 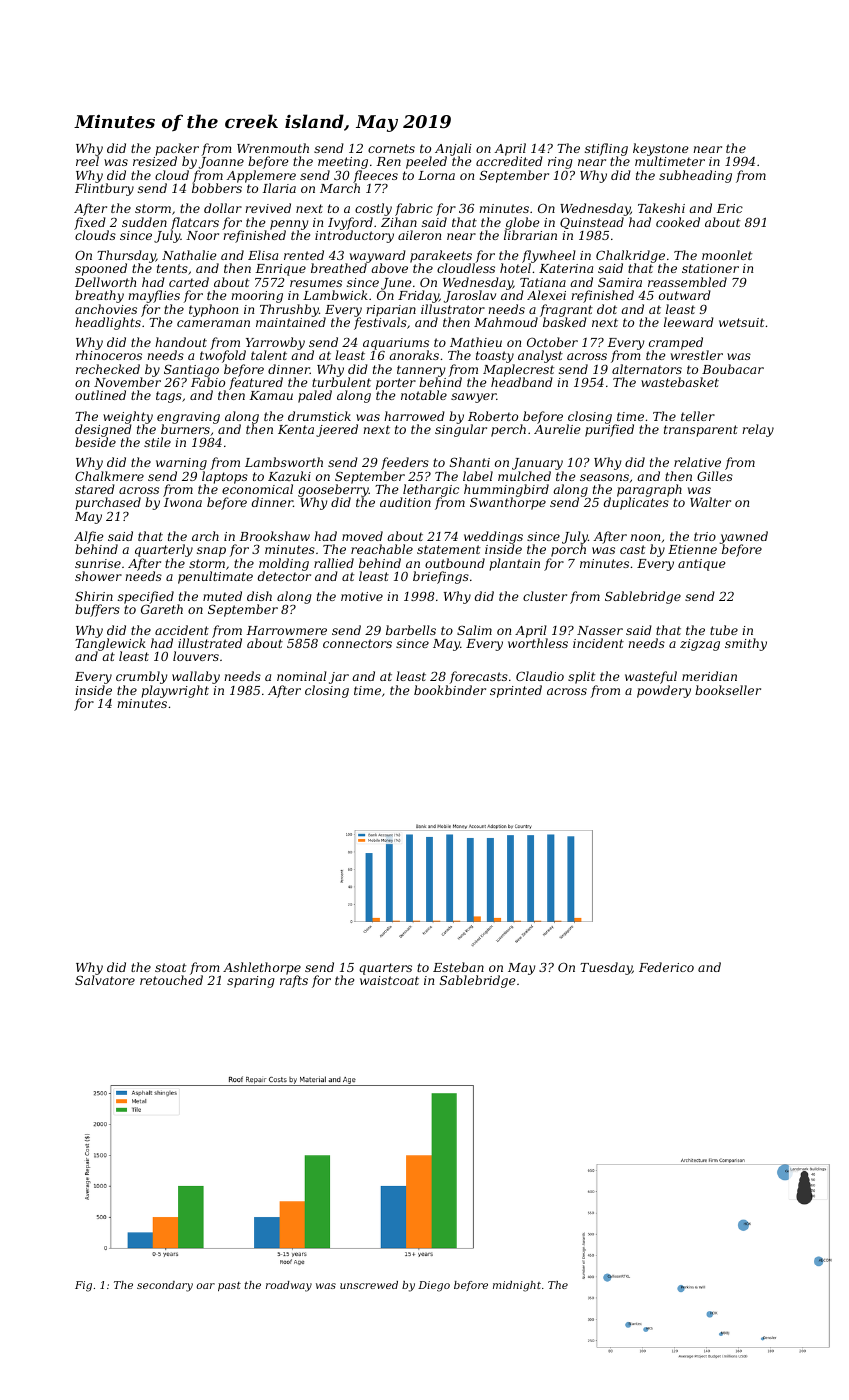 I want to click on midnight, so click(x=517, y=1286).
